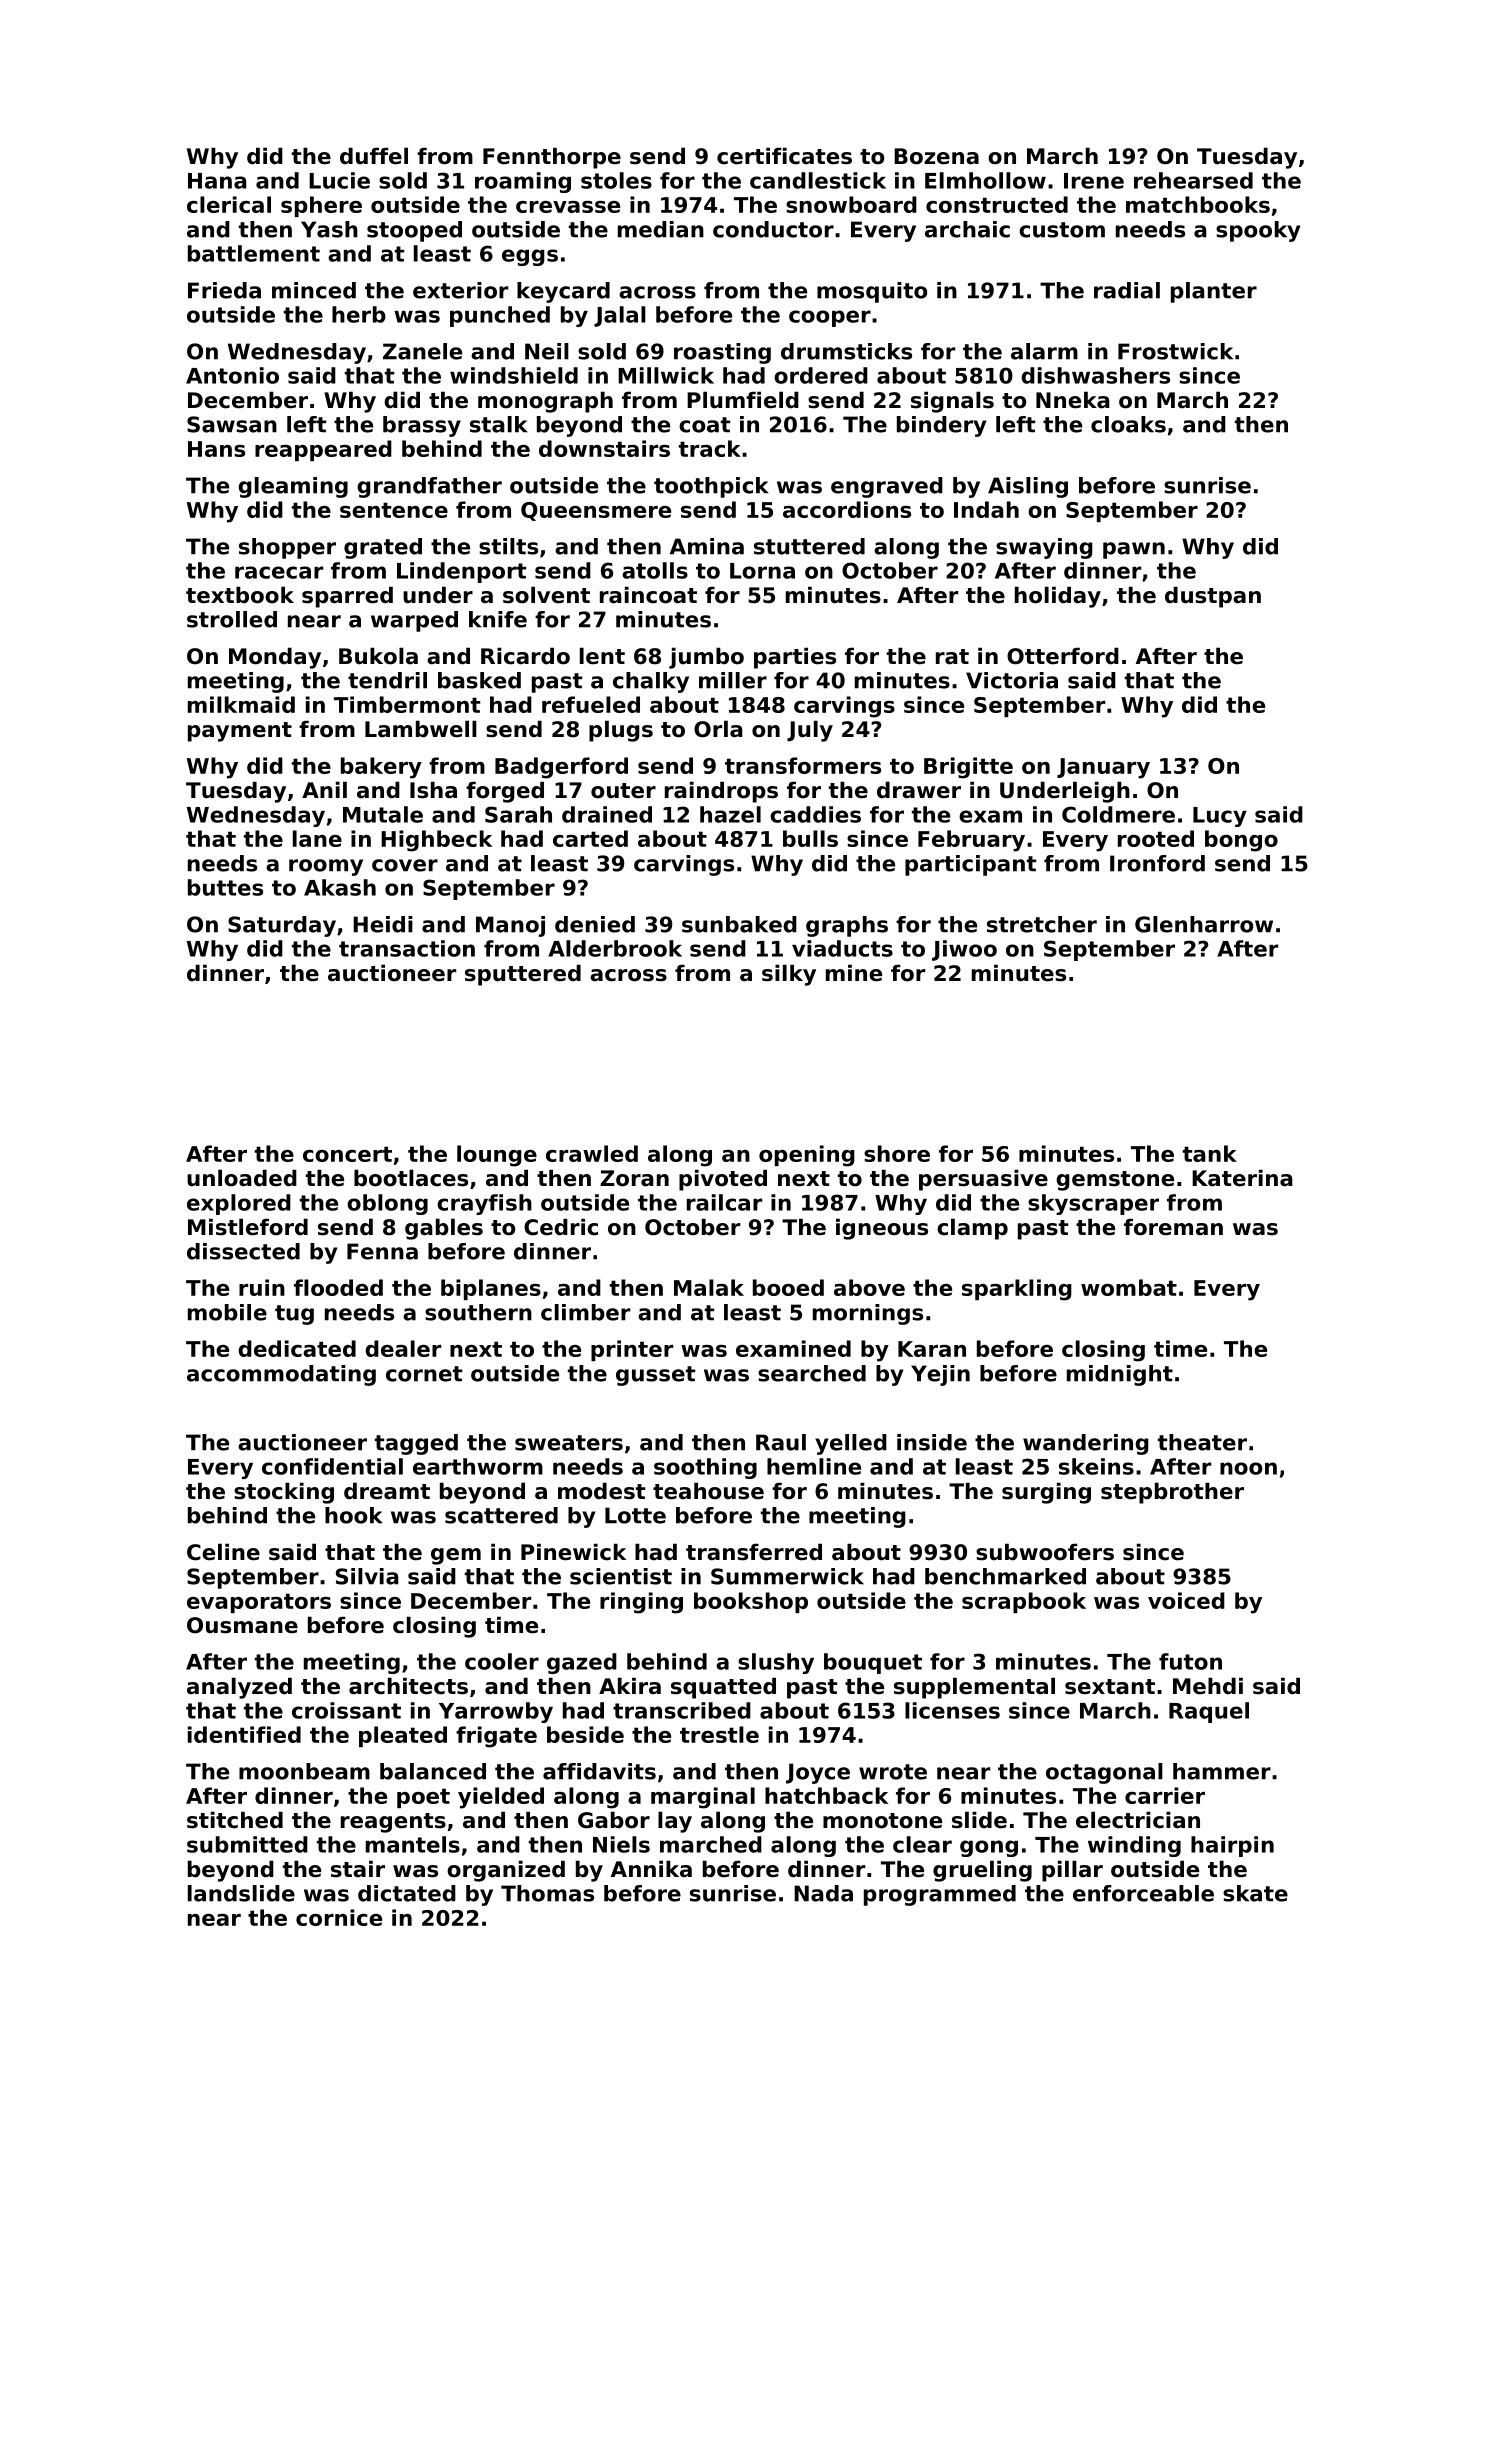 This screenshot has width=1496, height=2464. What do you see at coordinates (620, 316) in the screenshot?
I see `Jalal` at bounding box center [620, 316].
